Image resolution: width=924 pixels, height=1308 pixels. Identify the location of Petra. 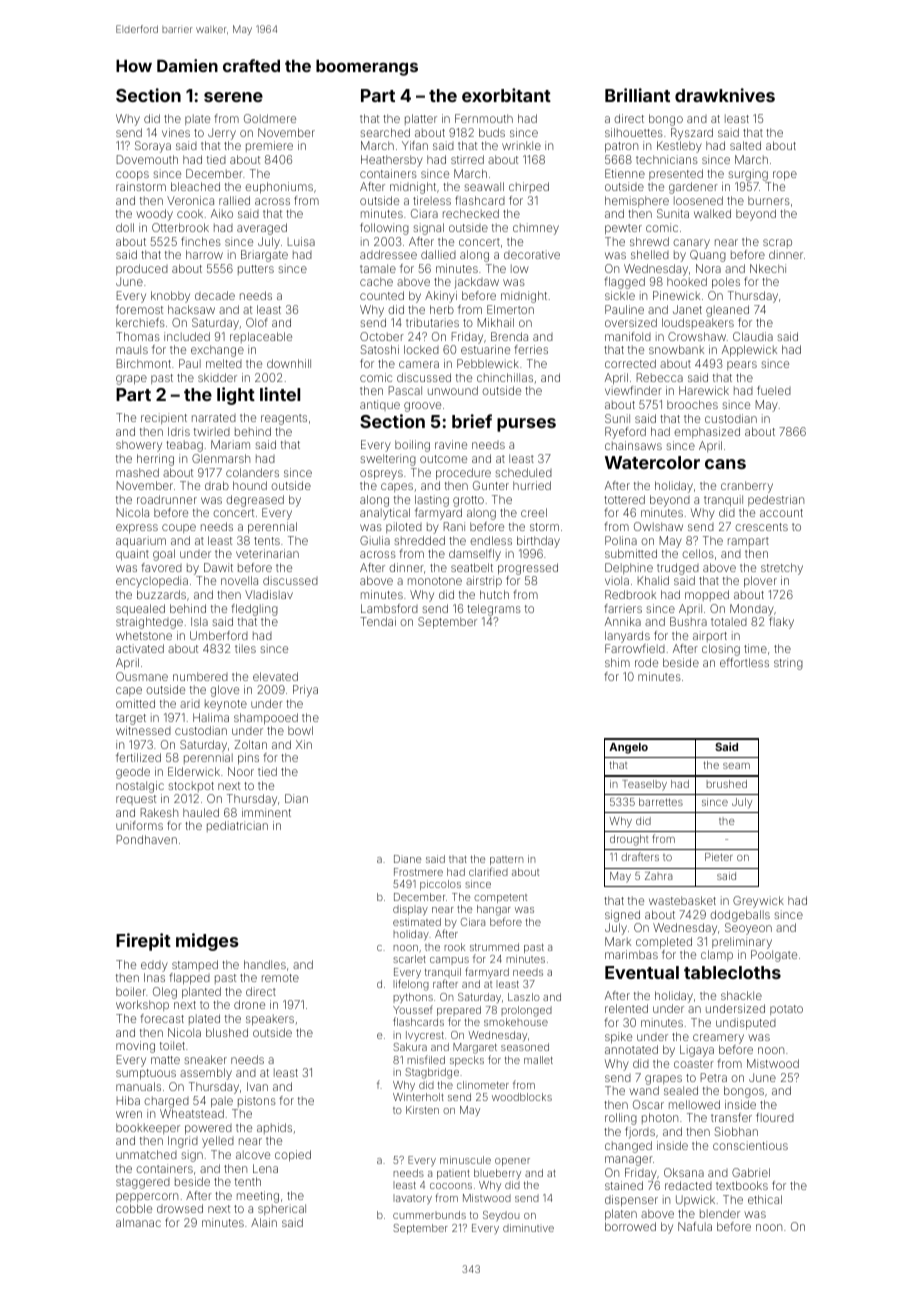
(714, 1077).
